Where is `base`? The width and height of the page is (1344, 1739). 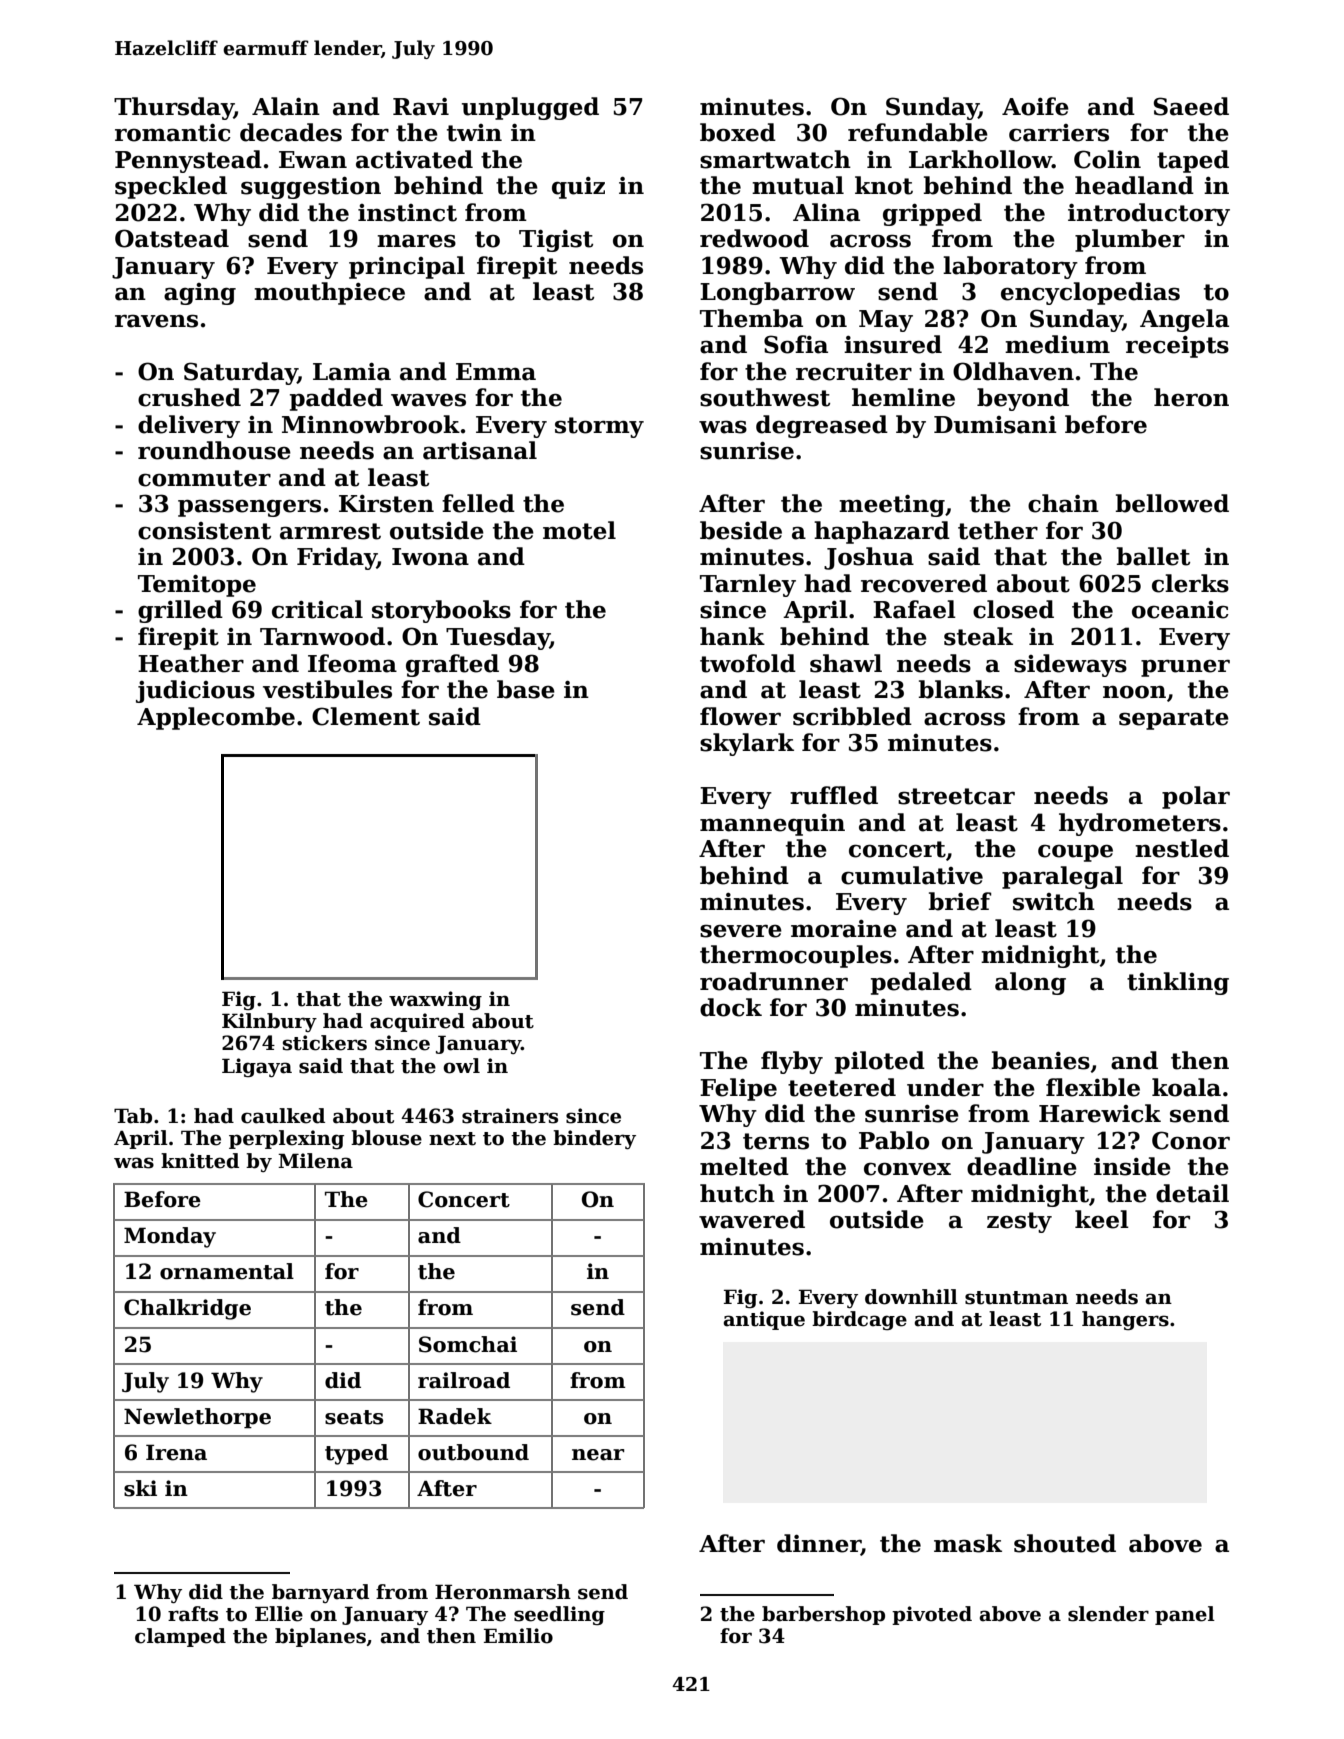
base is located at coordinates (526, 689).
